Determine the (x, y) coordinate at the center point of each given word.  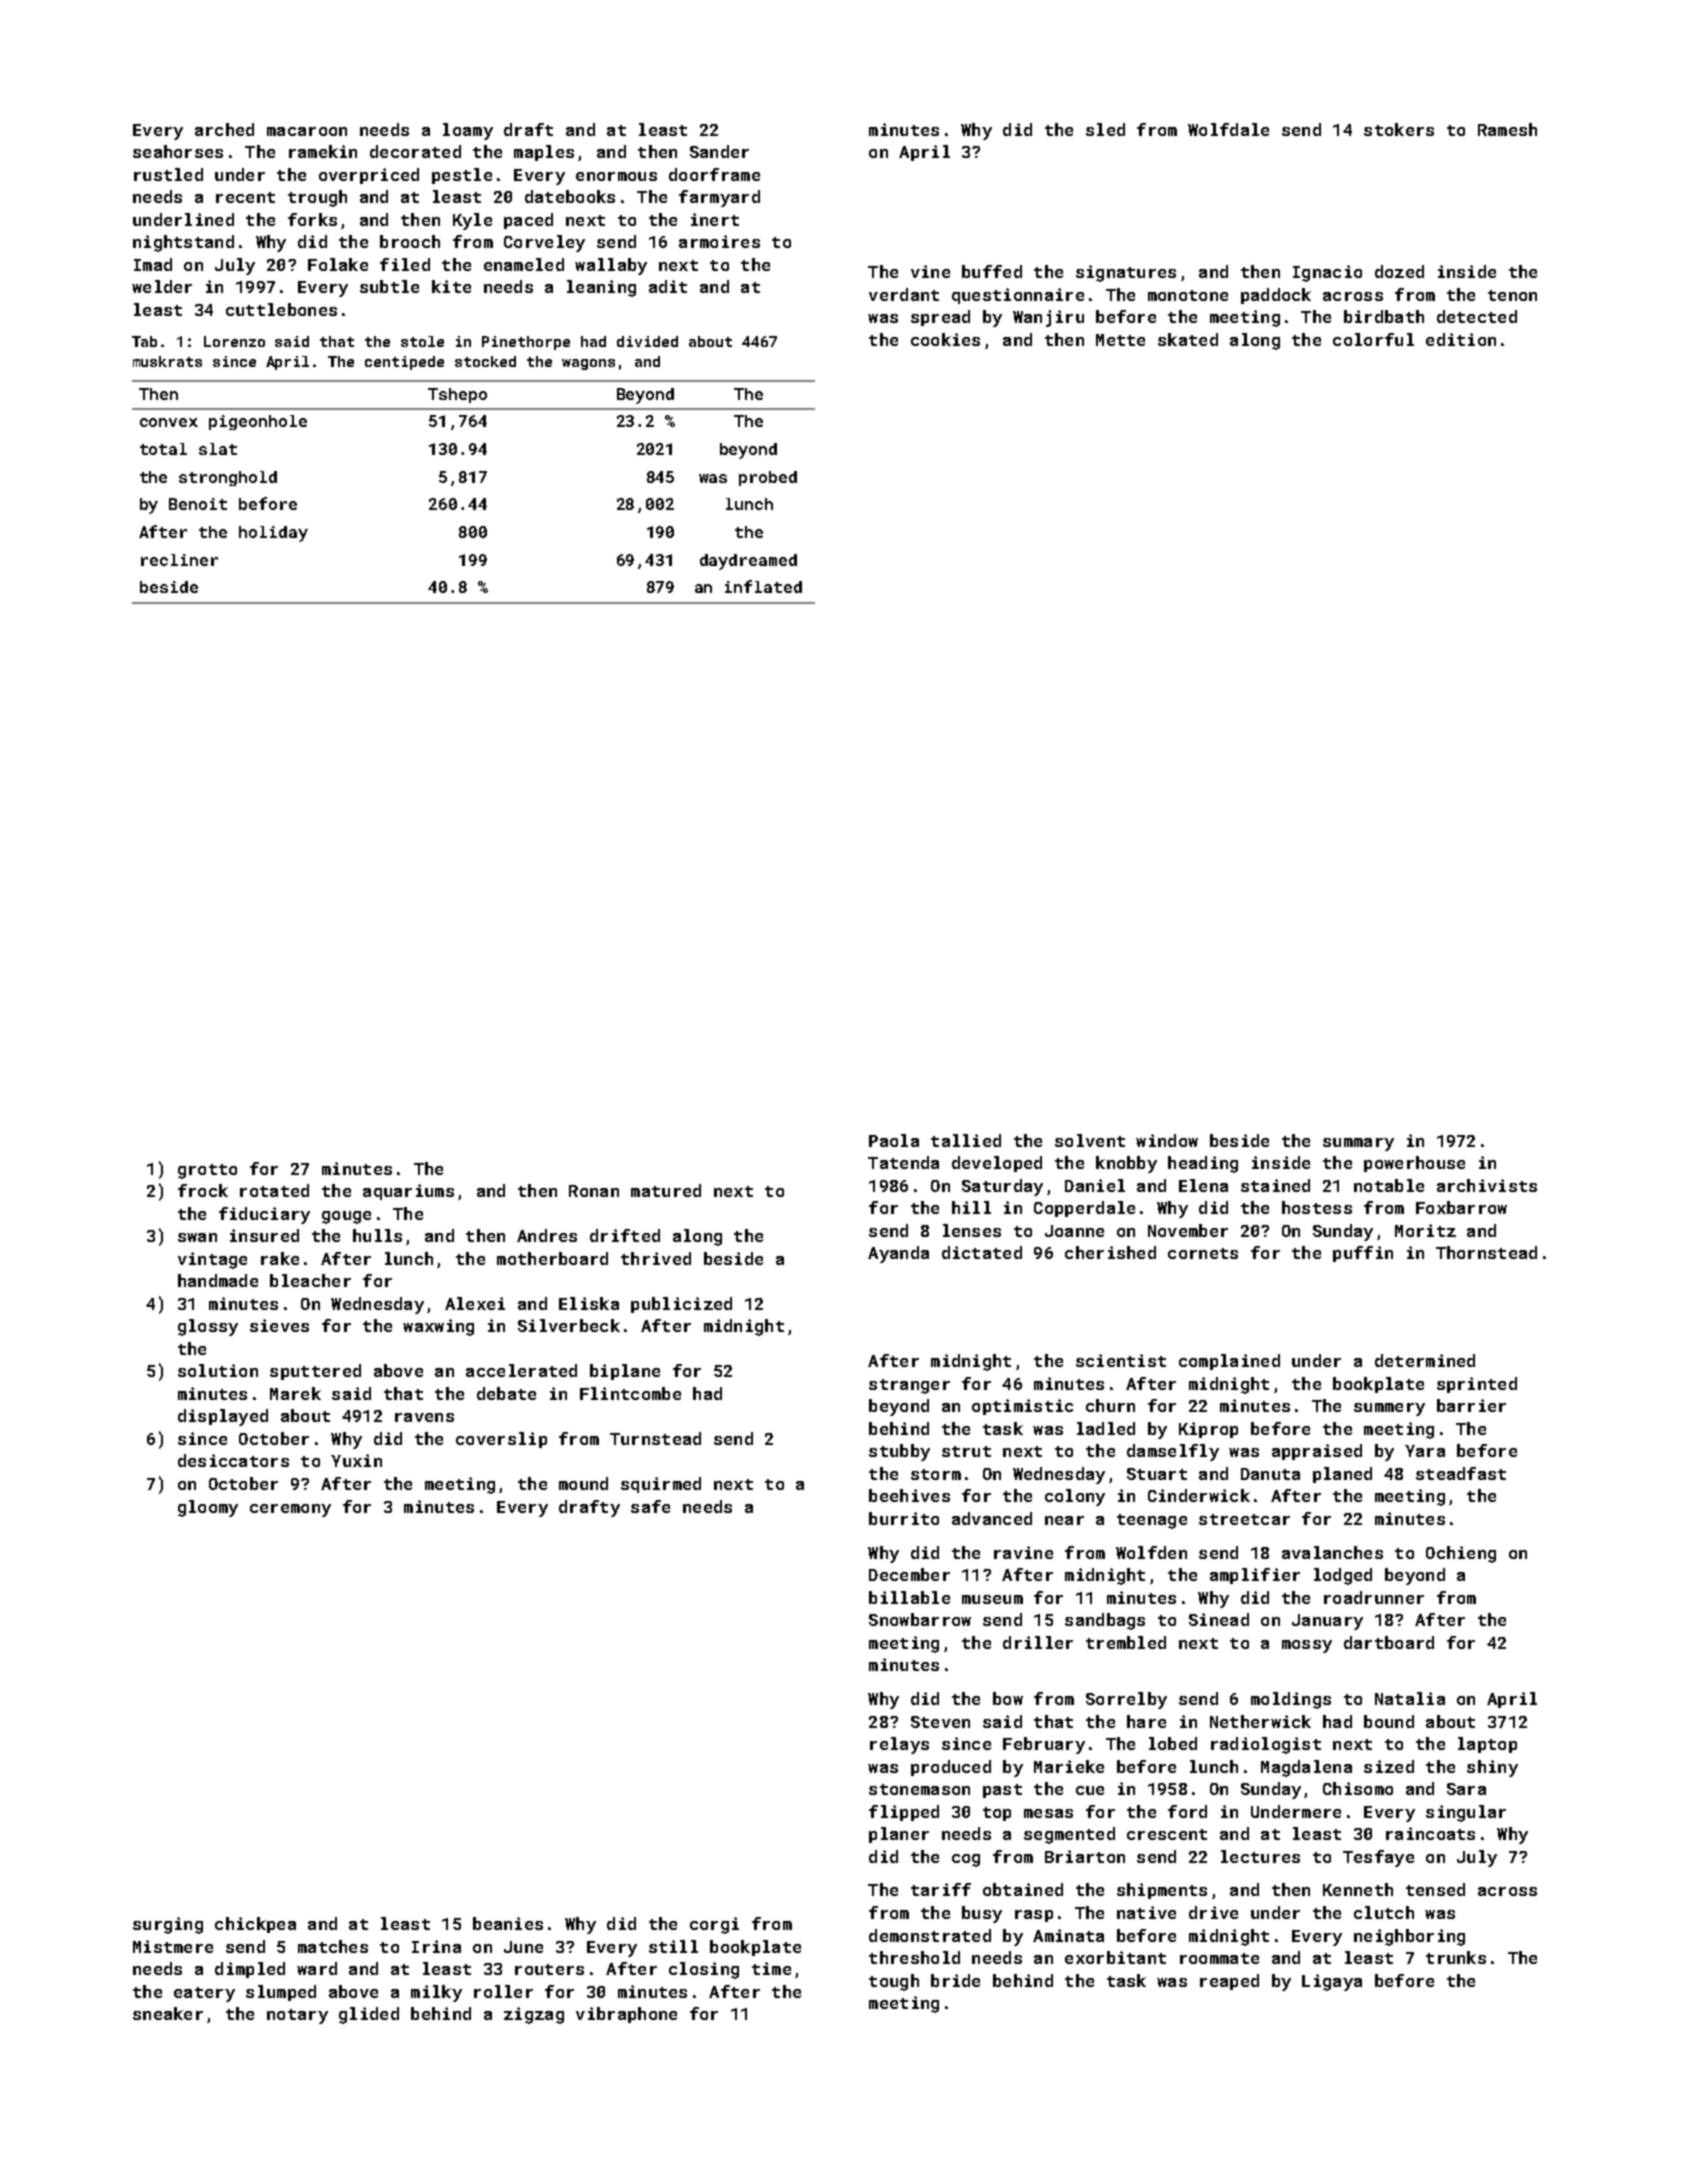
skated (1188, 339)
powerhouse (1414, 1164)
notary (297, 2016)
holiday (273, 534)
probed (768, 478)
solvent (1090, 1140)
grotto (207, 1171)
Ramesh (1507, 129)
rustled (168, 174)
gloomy (208, 1508)
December (909, 1574)
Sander (719, 151)
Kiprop (1208, 1430)
